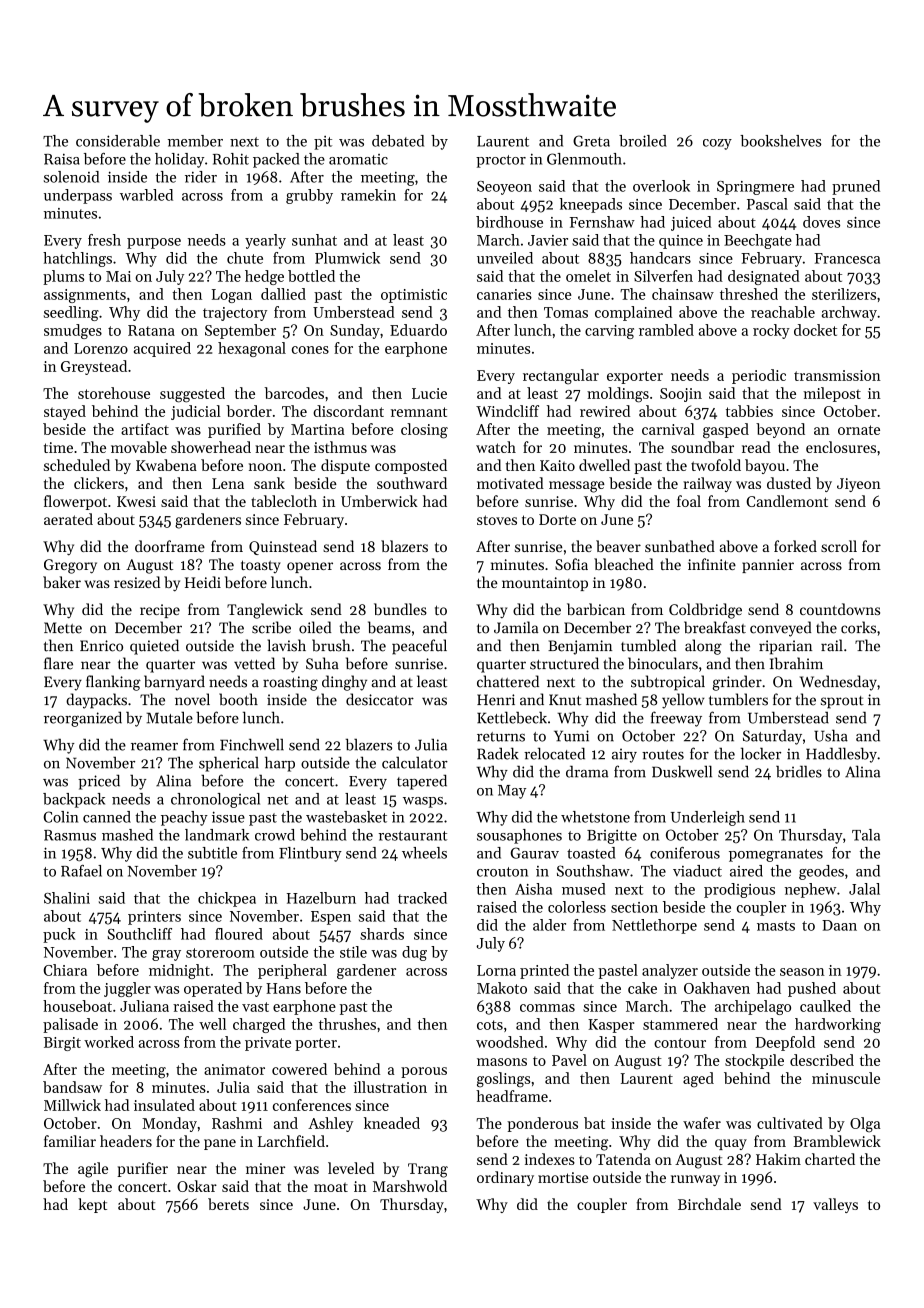 The width and height of the screenshot is (924, 1308). What do you see at coordinates (837, 375) in the screenshot?
I see `transmission` at bounding box center [837, 375].
